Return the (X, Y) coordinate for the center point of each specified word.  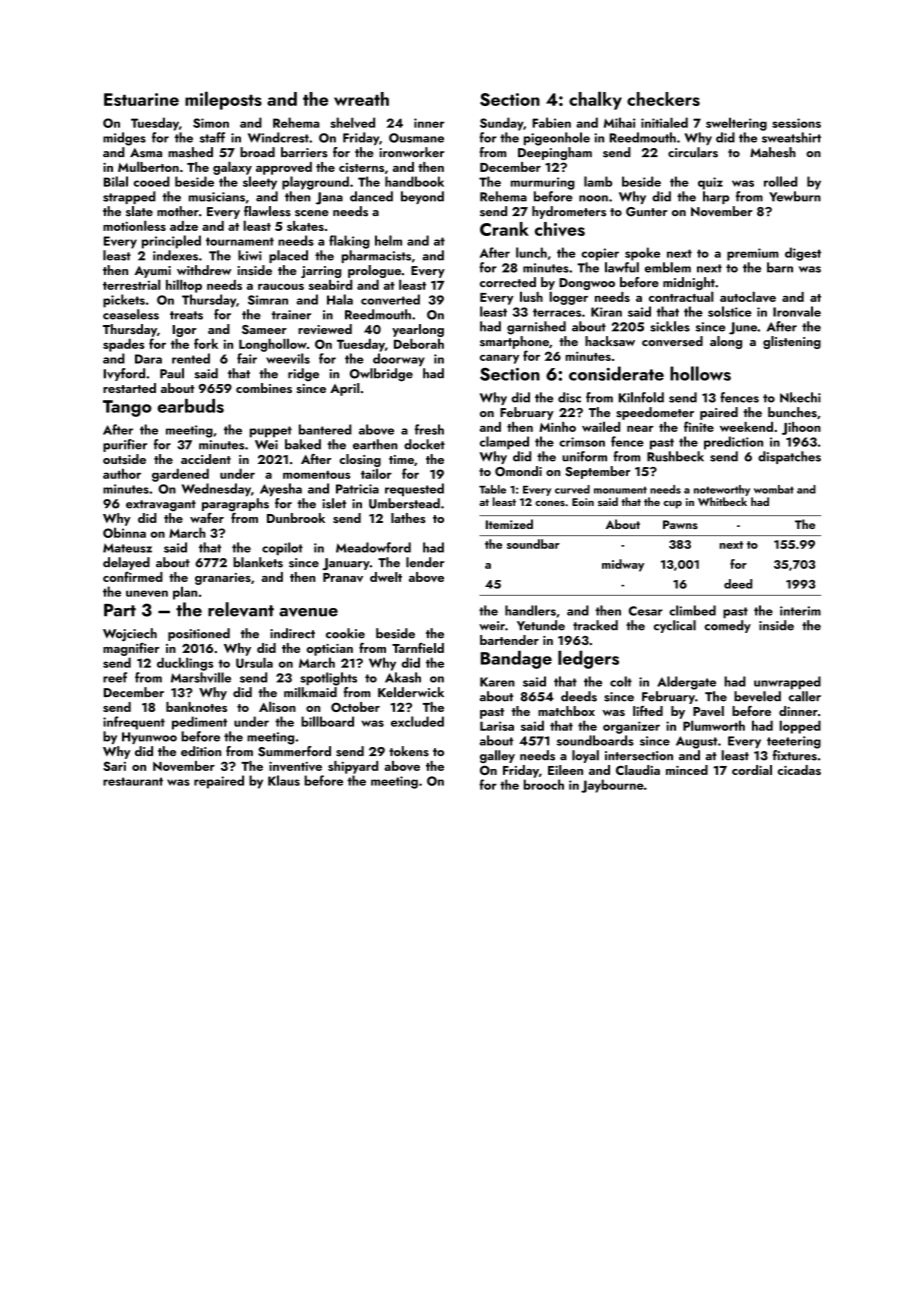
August (696, 742)
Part (120, 610)
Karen (497, 682)
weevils (288, 358)
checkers (663, 99)
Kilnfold (641, 397)
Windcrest (278, 137)
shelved (352, 122)
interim (800, 611)
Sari (114, 766)
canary (499, 359)
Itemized (509, 524)
